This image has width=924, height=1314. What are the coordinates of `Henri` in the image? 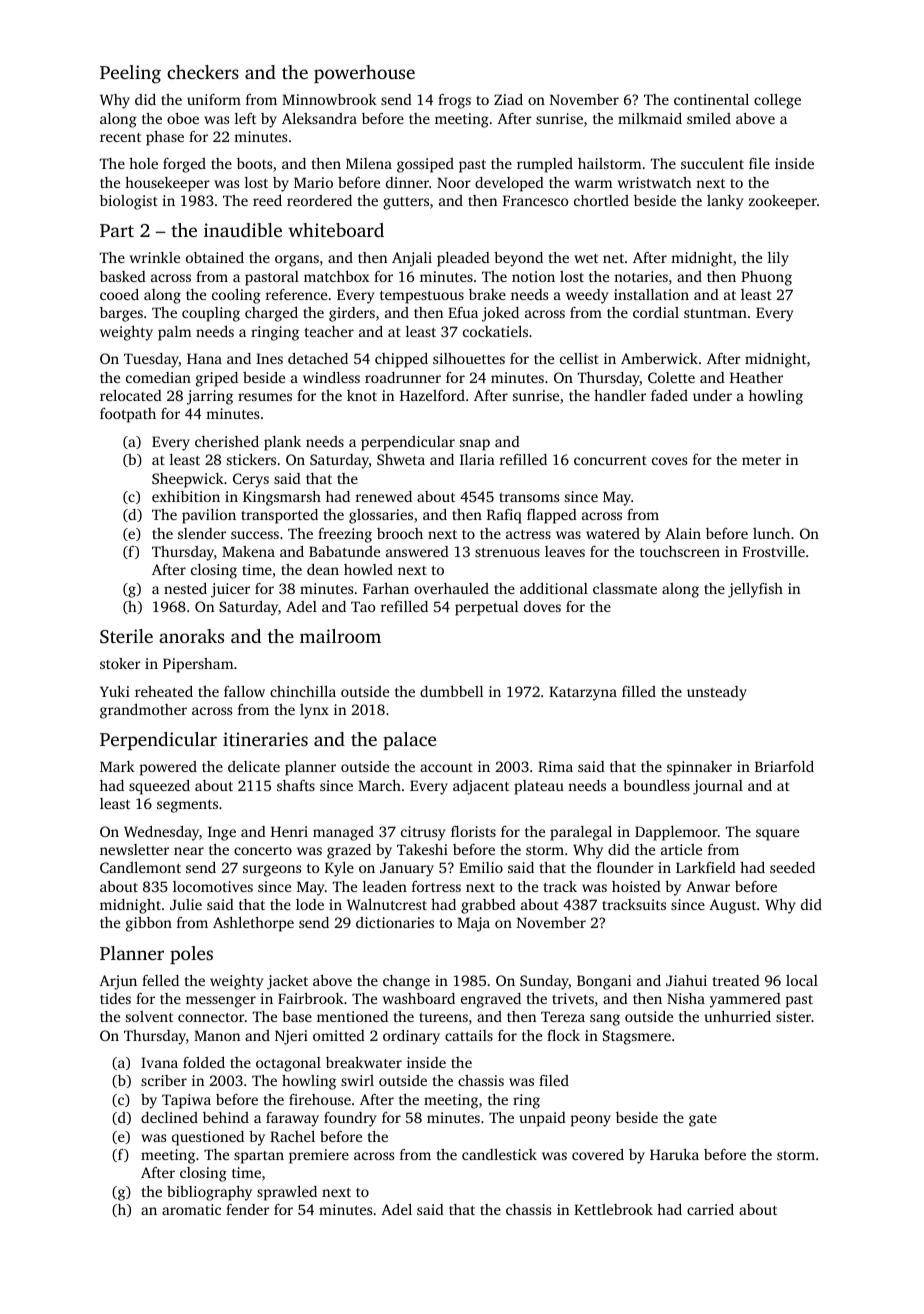 It's located at (289, 831).
